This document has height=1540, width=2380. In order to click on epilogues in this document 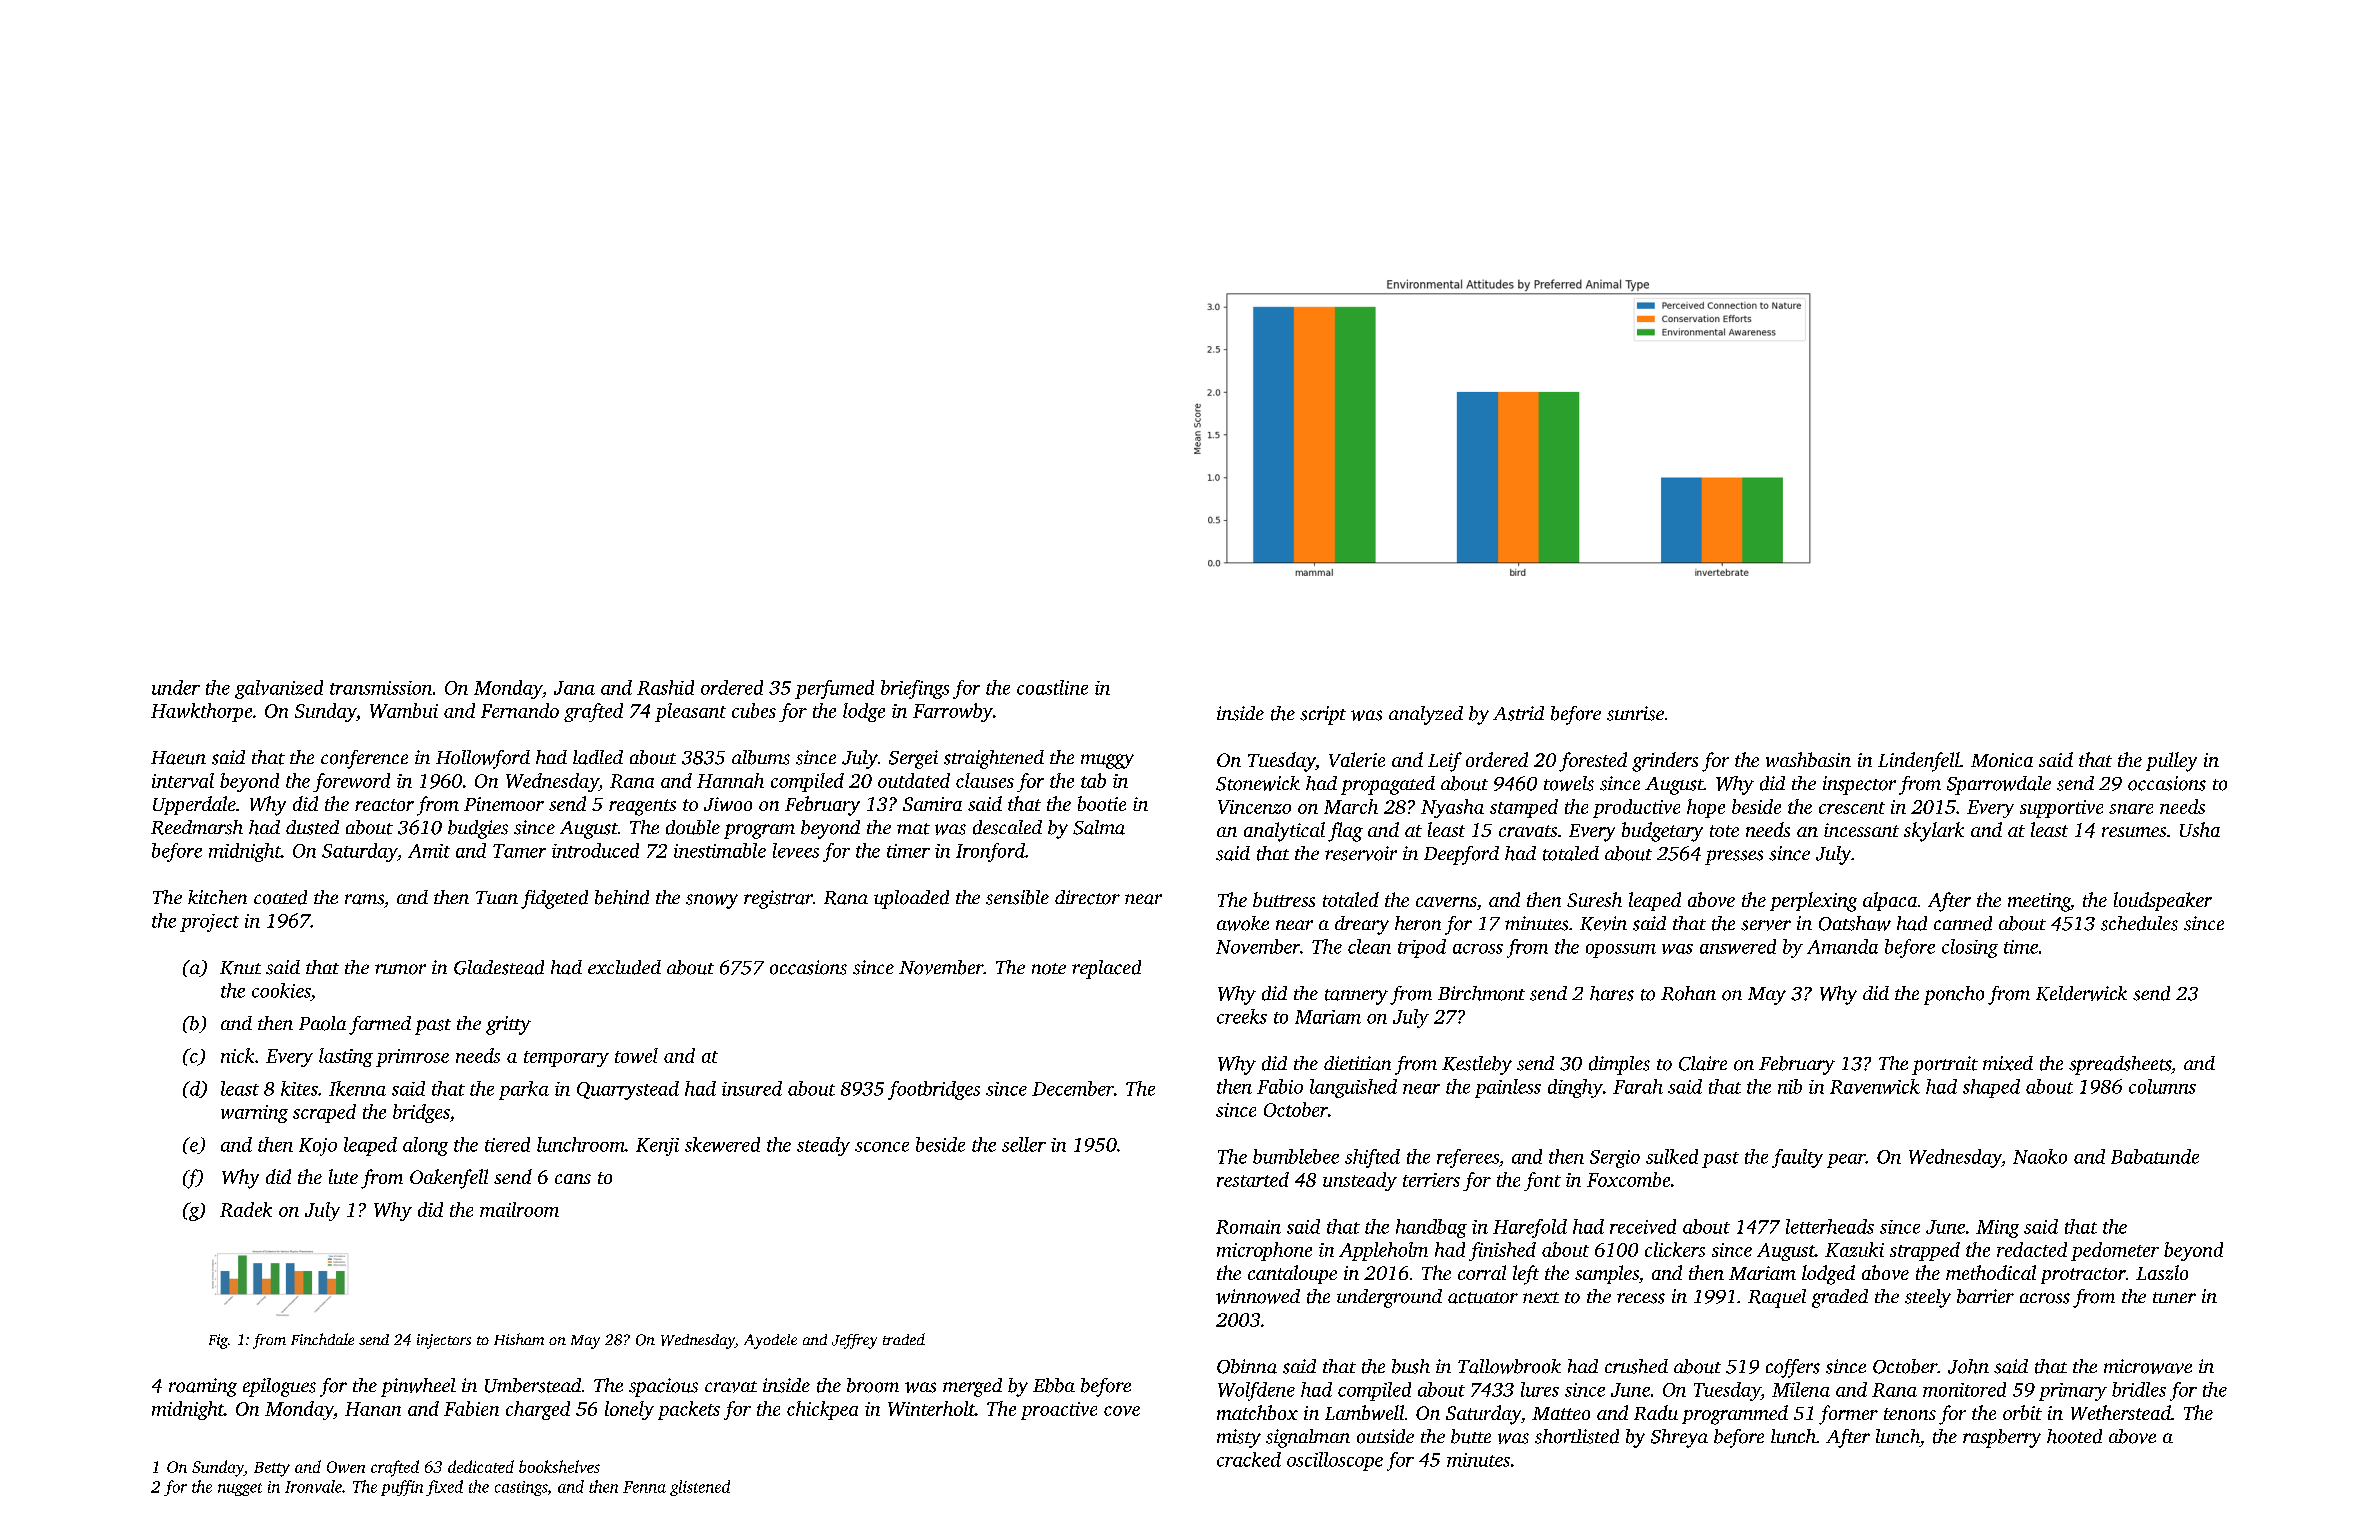, I will do `click(279, 1387)`.
